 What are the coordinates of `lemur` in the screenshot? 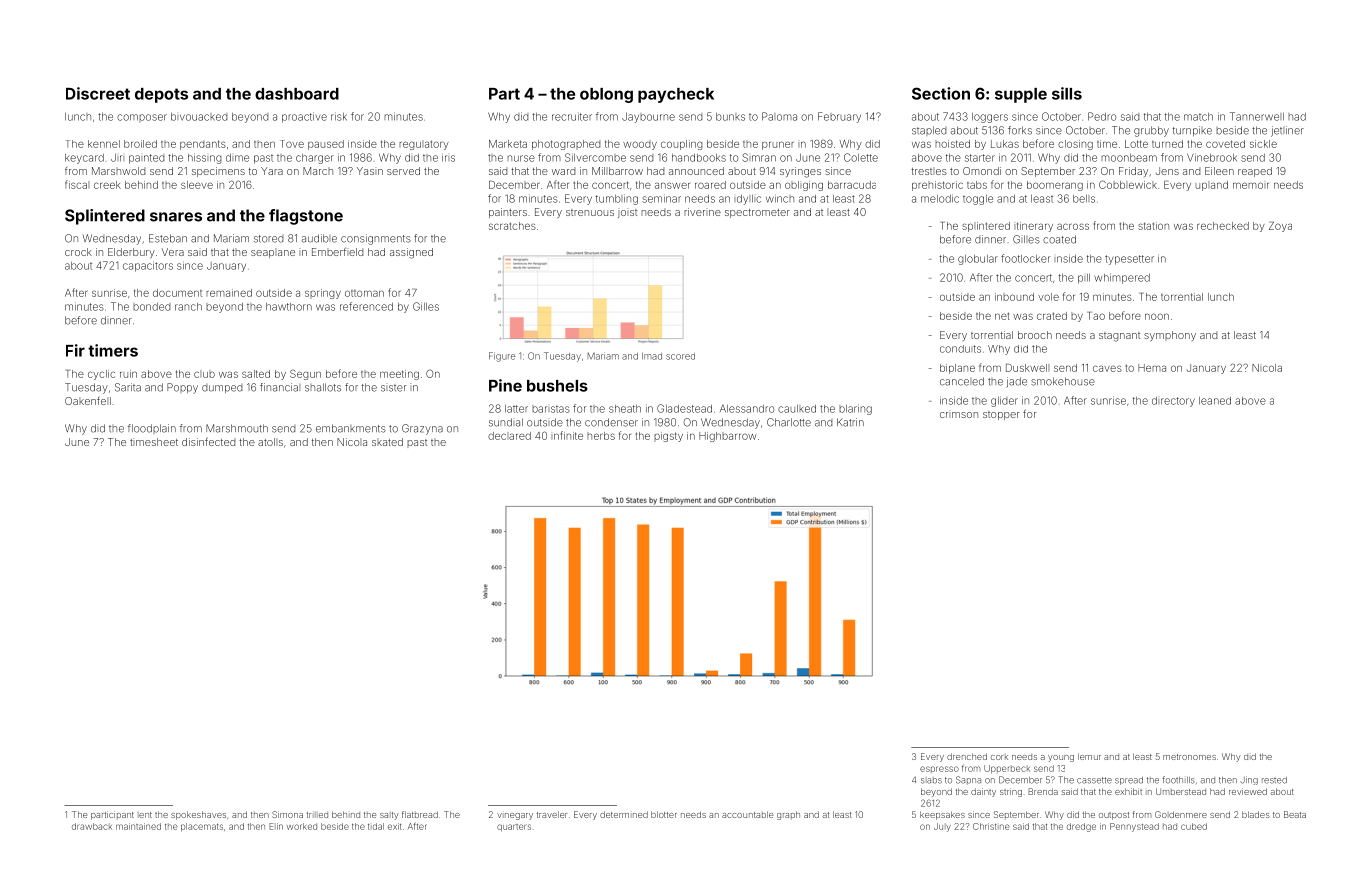 It's located at (1089, 756).
